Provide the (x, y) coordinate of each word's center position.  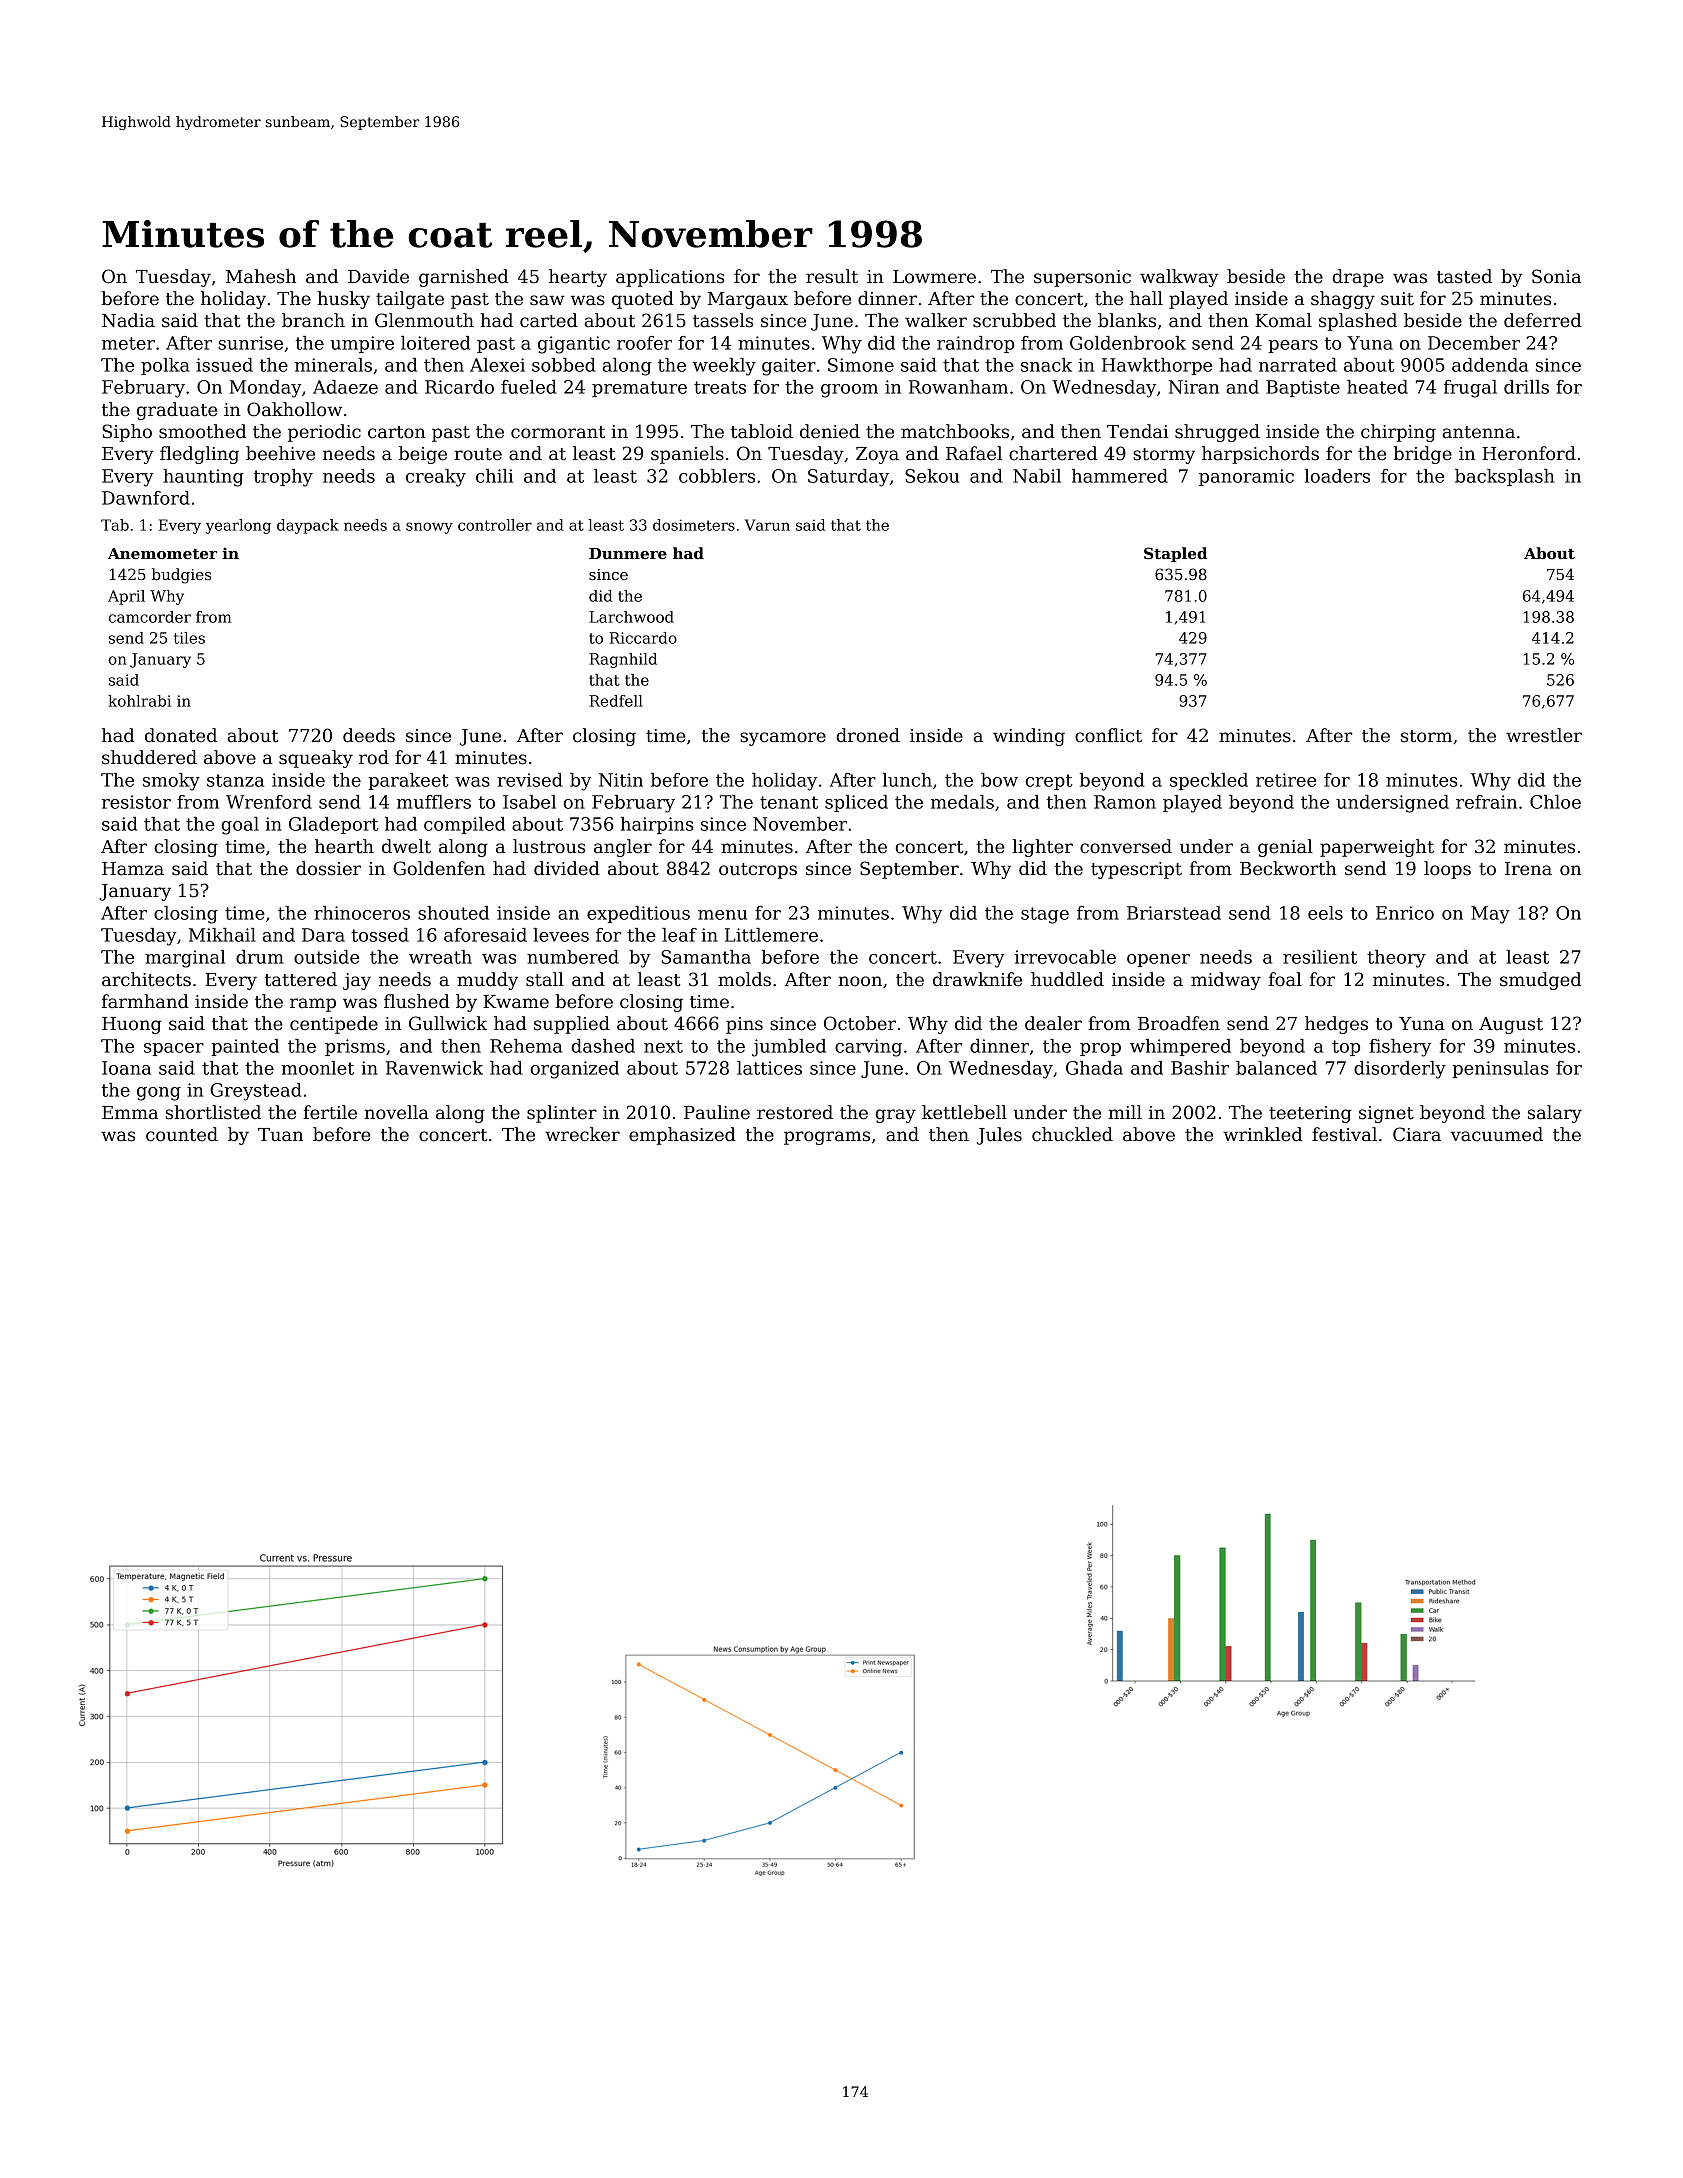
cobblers (717, 476)
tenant (789, 802)
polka (165, 366)
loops (1447, 870)
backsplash (1505, 477)
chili (494, 476)
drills (1526, 387)
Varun (767, 525)
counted (182, 1134)
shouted (453, 913)
